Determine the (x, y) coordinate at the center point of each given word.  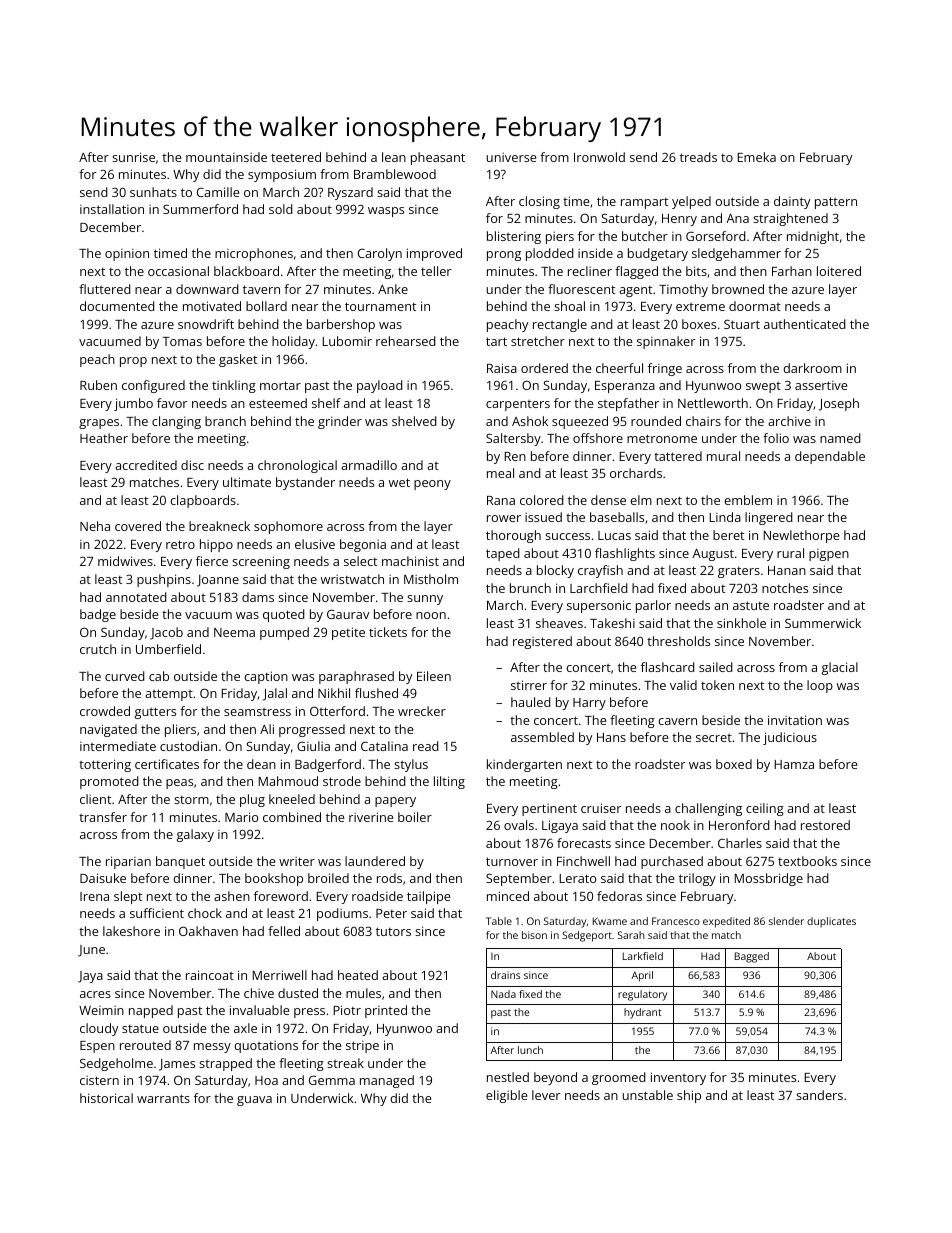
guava (254, 1101)
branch (225, 421)
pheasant (438, 158)
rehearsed (406, 341)
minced (508, 896)
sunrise (133, 157)
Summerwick (823, 623)
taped (503, 554)
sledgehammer (736, 254)
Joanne (218, 581)
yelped (691, 202)
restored (825, 825)
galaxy (195, 835)
